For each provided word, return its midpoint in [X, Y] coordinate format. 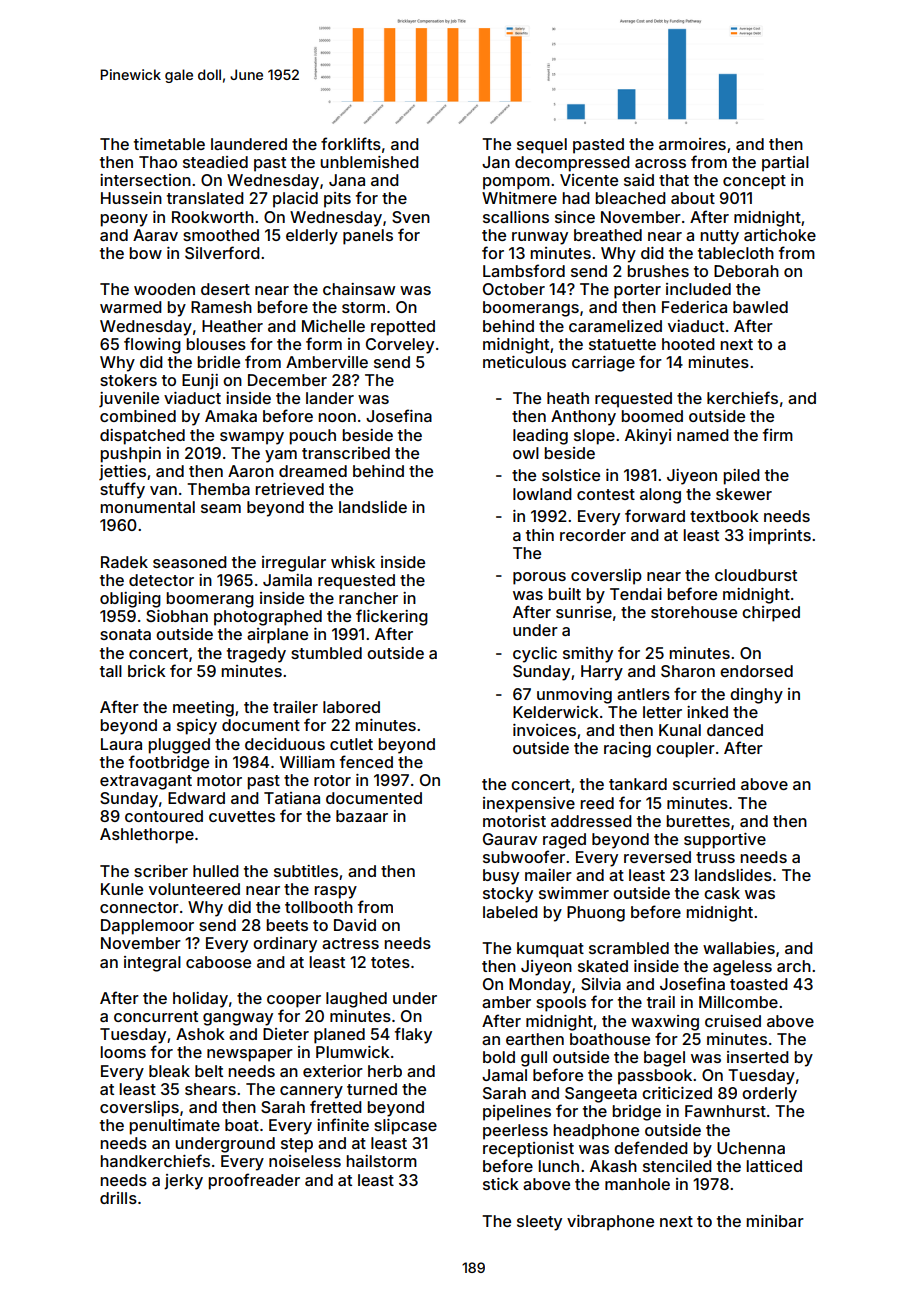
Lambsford [524, 270]
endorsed [756, 671]
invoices [544, 730]
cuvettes [242, 816]
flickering [392, 617]
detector [161, 580]
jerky [183, 1182]
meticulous [524, 362]
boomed [652, 416]
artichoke [780, 235]
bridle [218, 362]
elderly [312, 237]
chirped [771, 614]
